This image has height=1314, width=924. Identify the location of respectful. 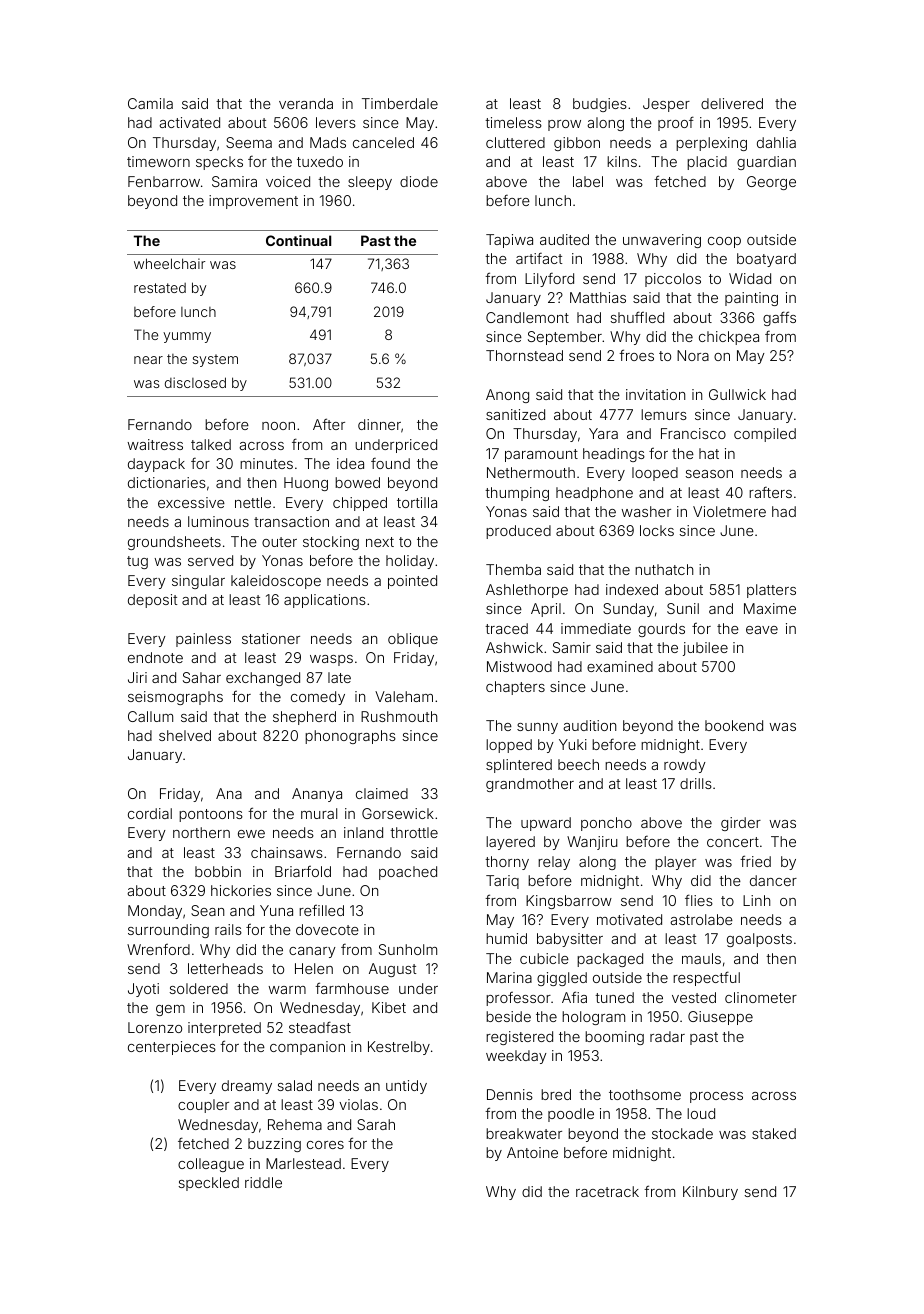
(706, 978).
